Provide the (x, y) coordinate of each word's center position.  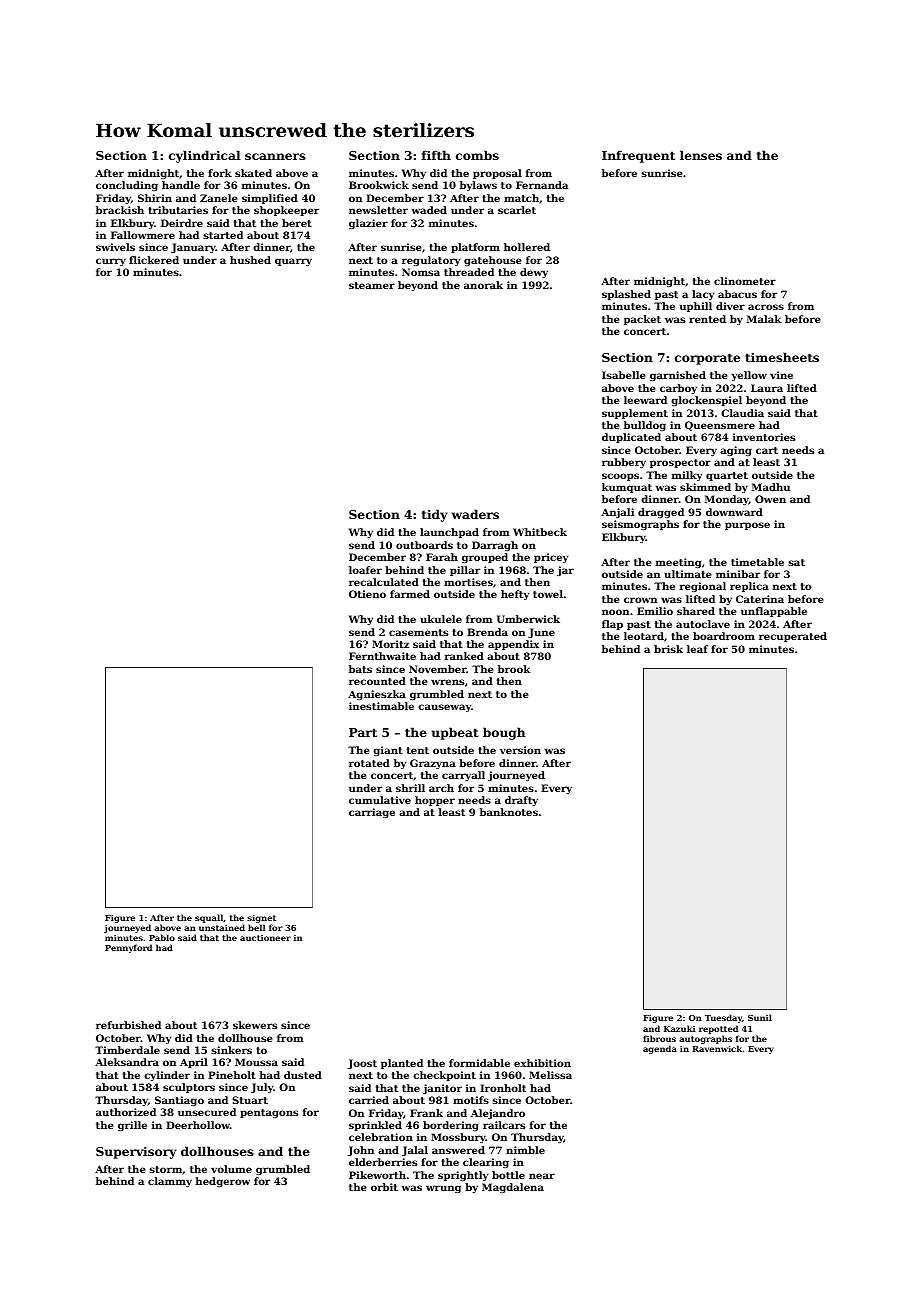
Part (363, 732)
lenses (701, 155)
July (262, 1088)
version (520, 750)
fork (220, 173)
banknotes (509, 812)
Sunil (760, 1017)
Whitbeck (540, 532)
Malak (764, 319)
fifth (436, 155)
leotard (644, 636)
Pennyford (128, 948)
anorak (483, 285)
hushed (250, 260)
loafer (365, 570)
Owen (770, 499)
